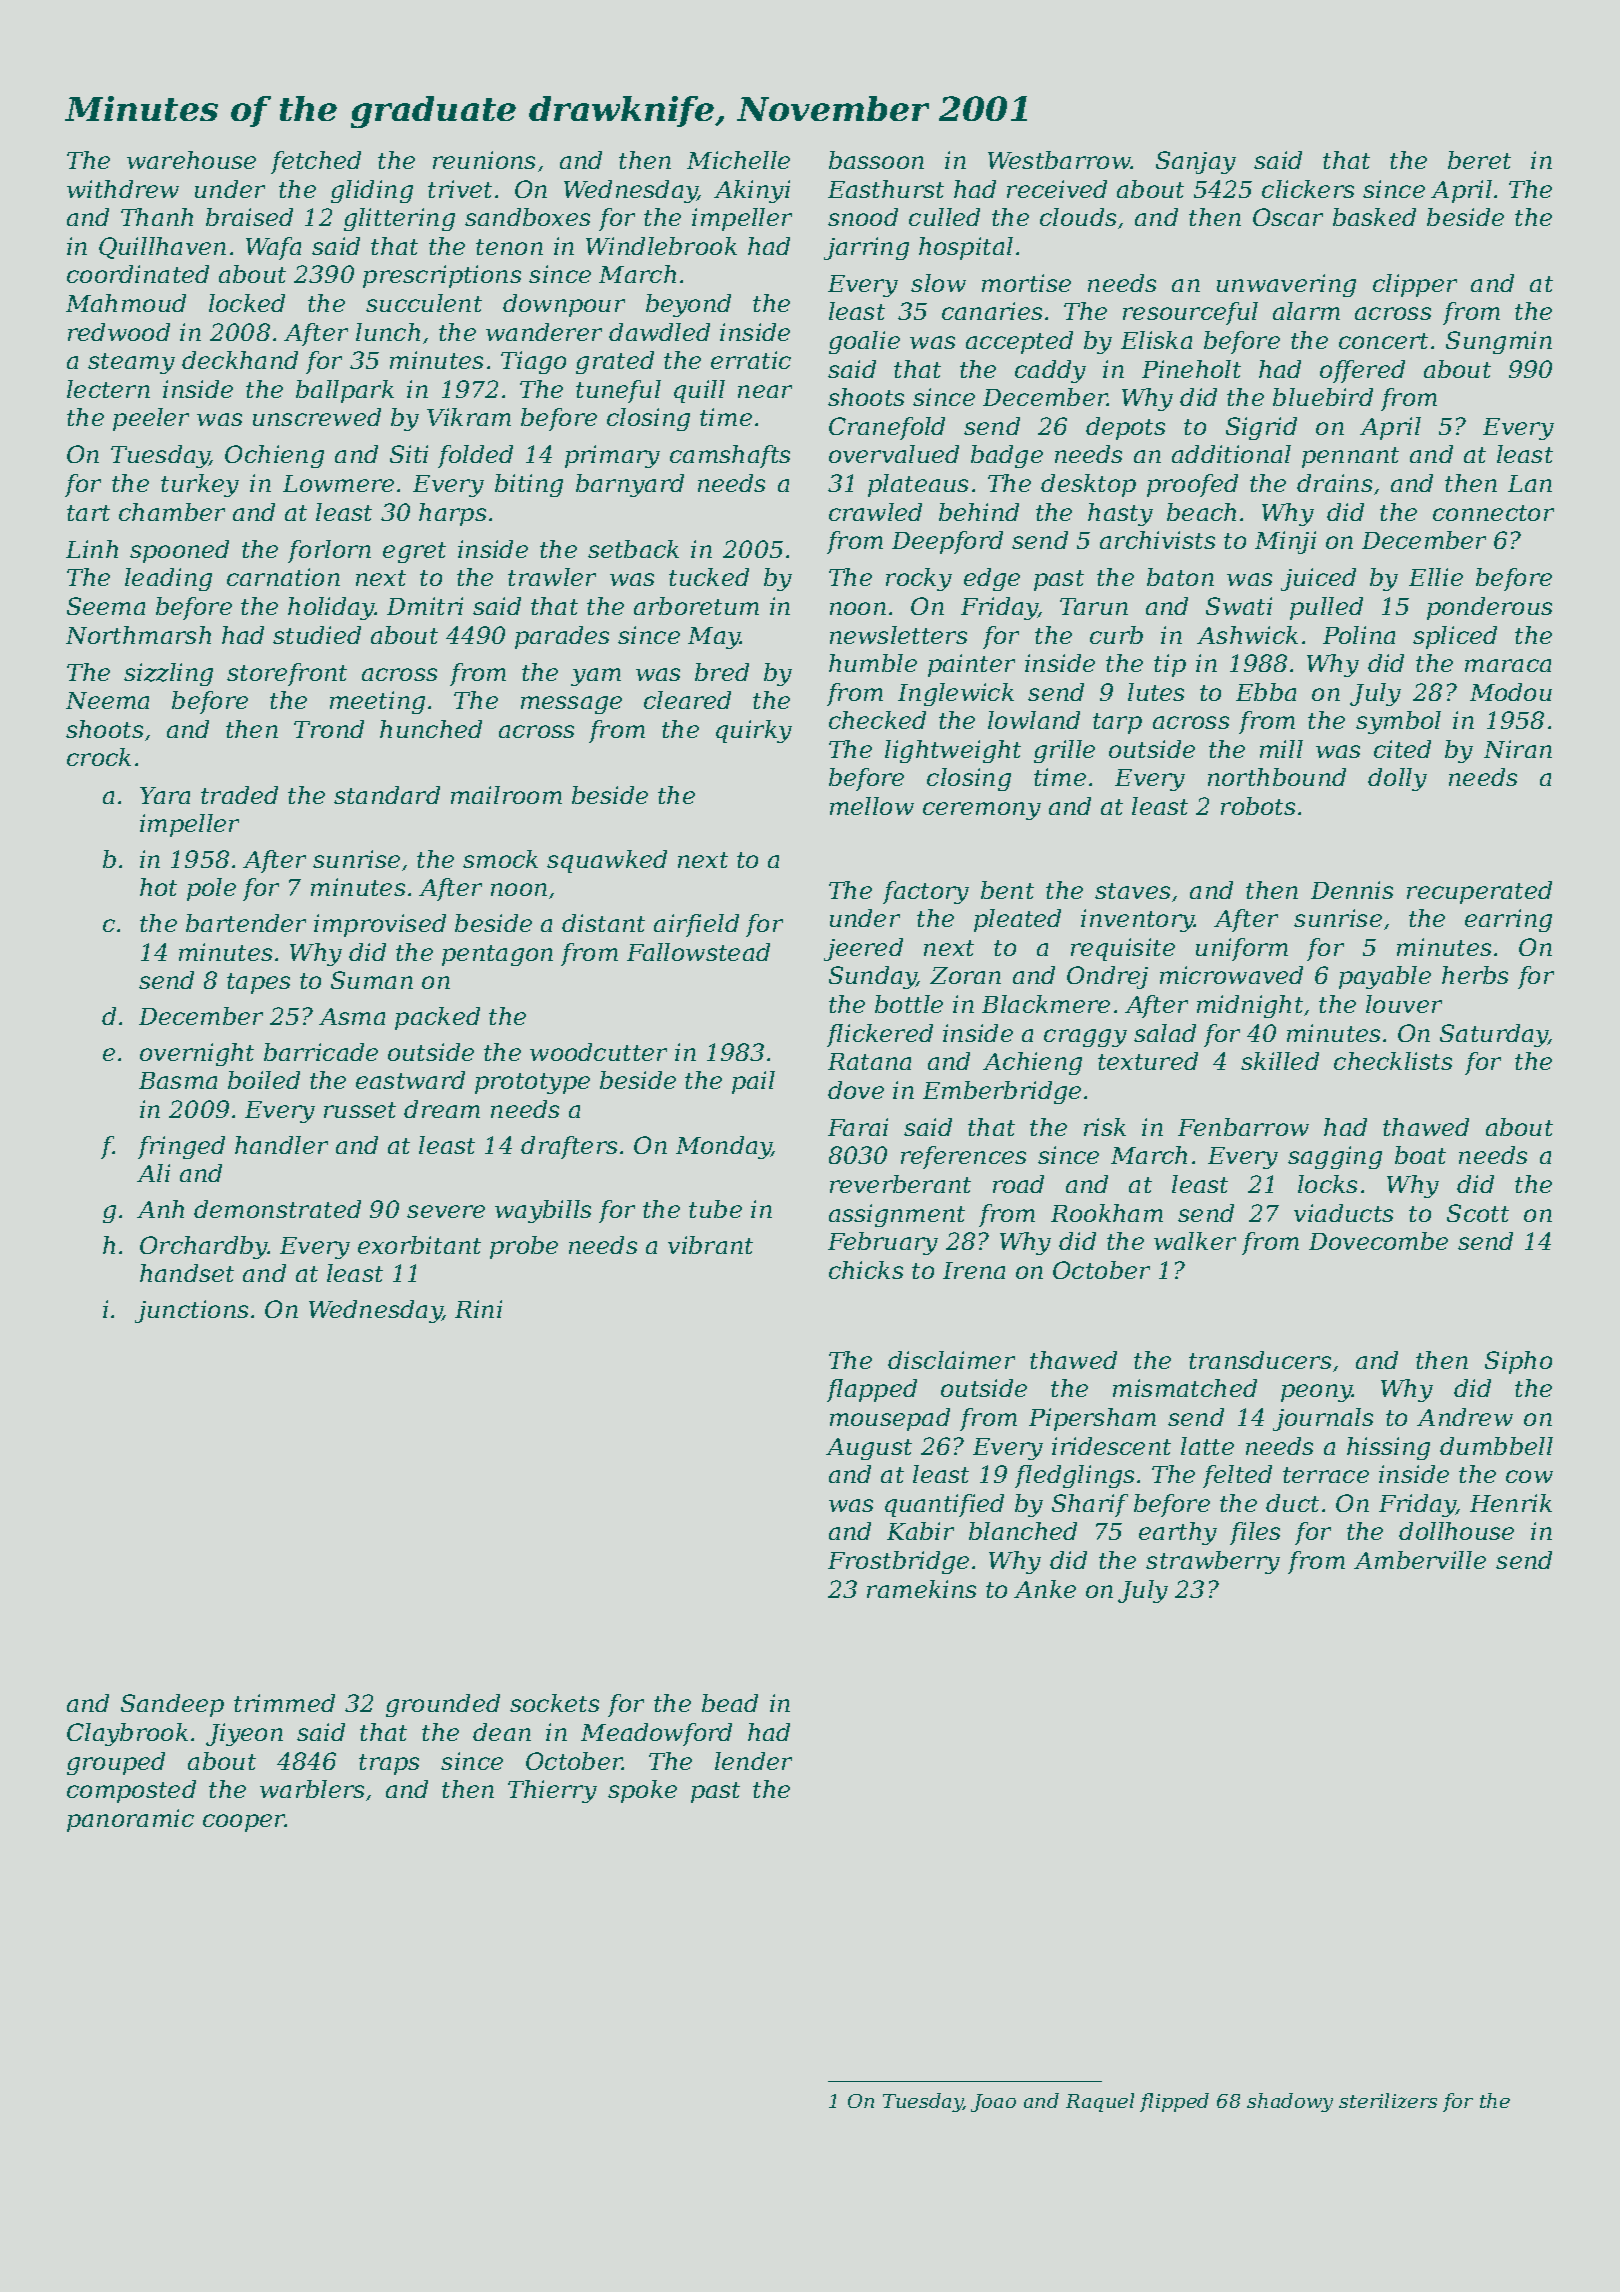 The image size is (1620, 2292). I want to click on beret, so click(1479, 160).
